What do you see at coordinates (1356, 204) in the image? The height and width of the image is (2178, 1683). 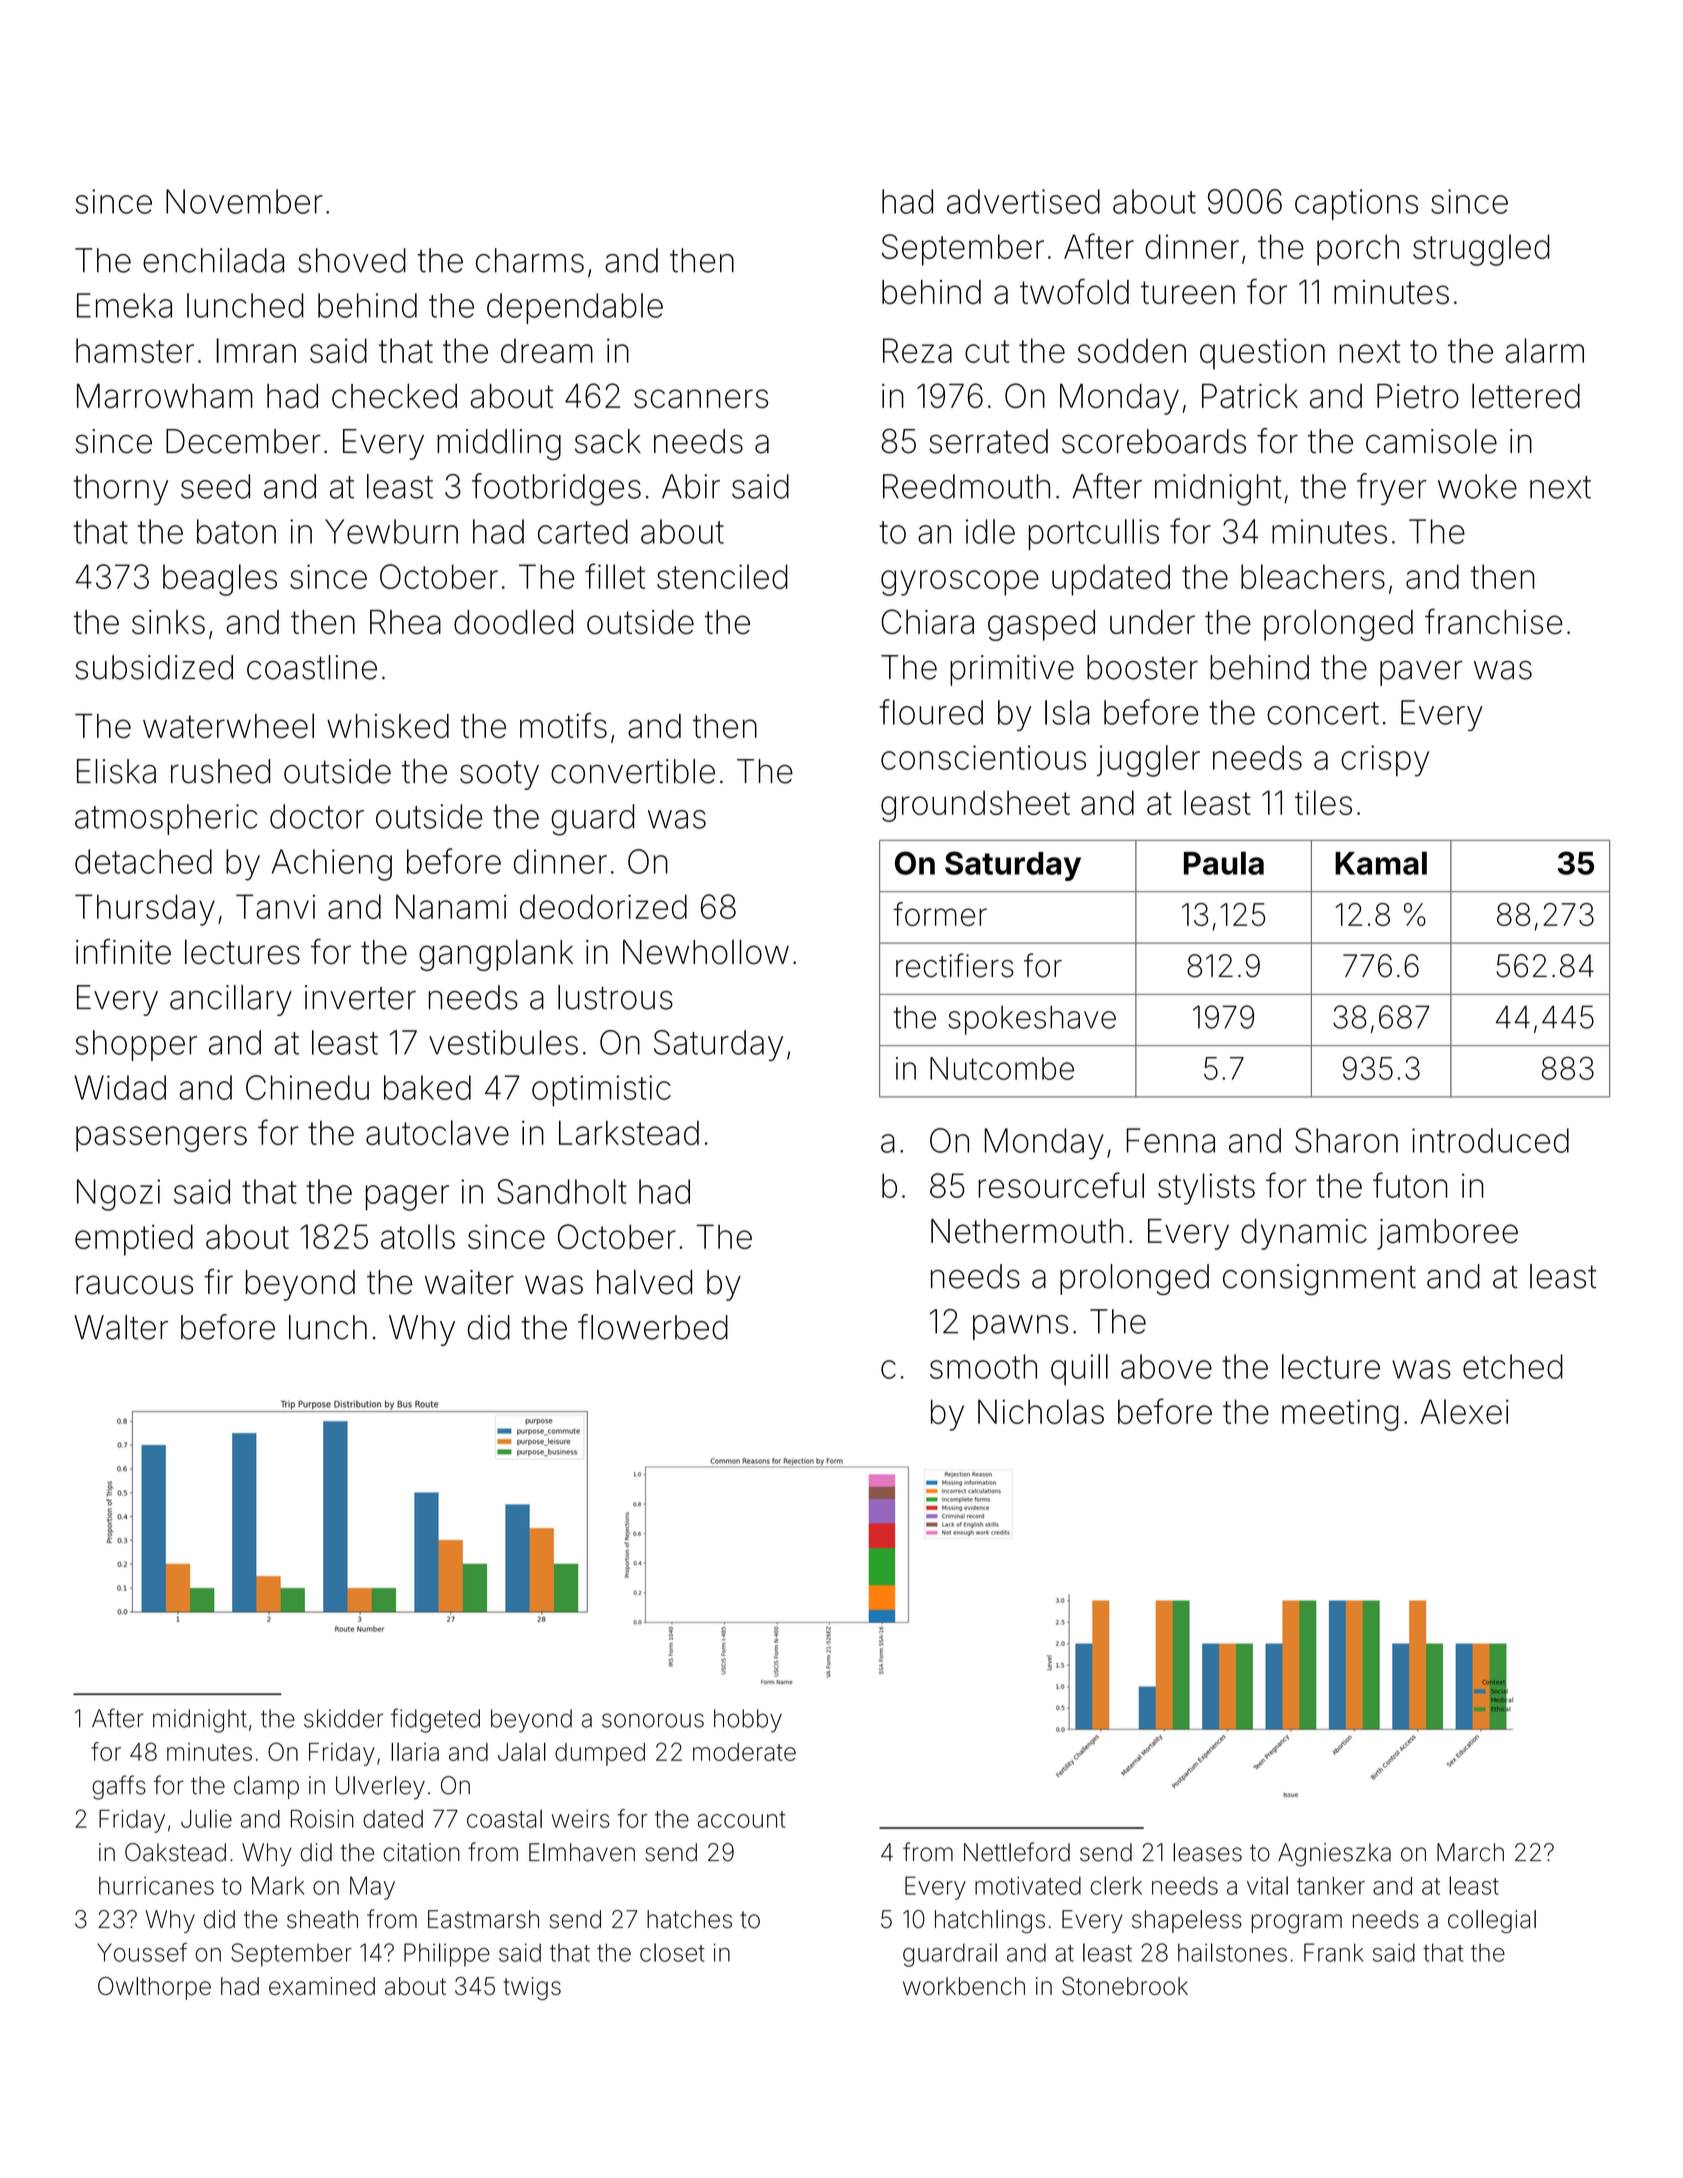 I see `captions` at bounding box center [1356, 204].
